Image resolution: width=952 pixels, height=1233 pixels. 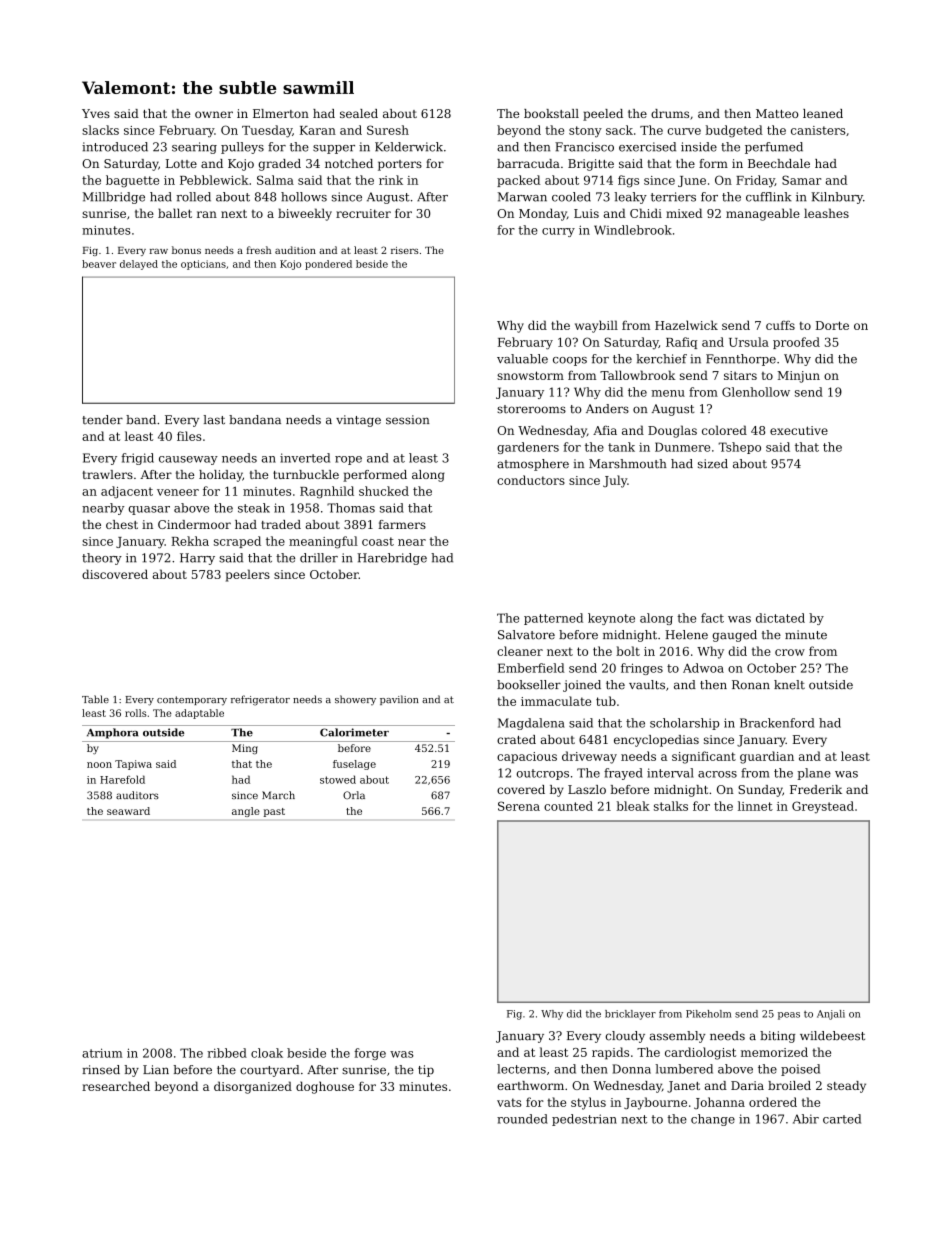 I want to click on Abir, so click(x=806, y=1119).
